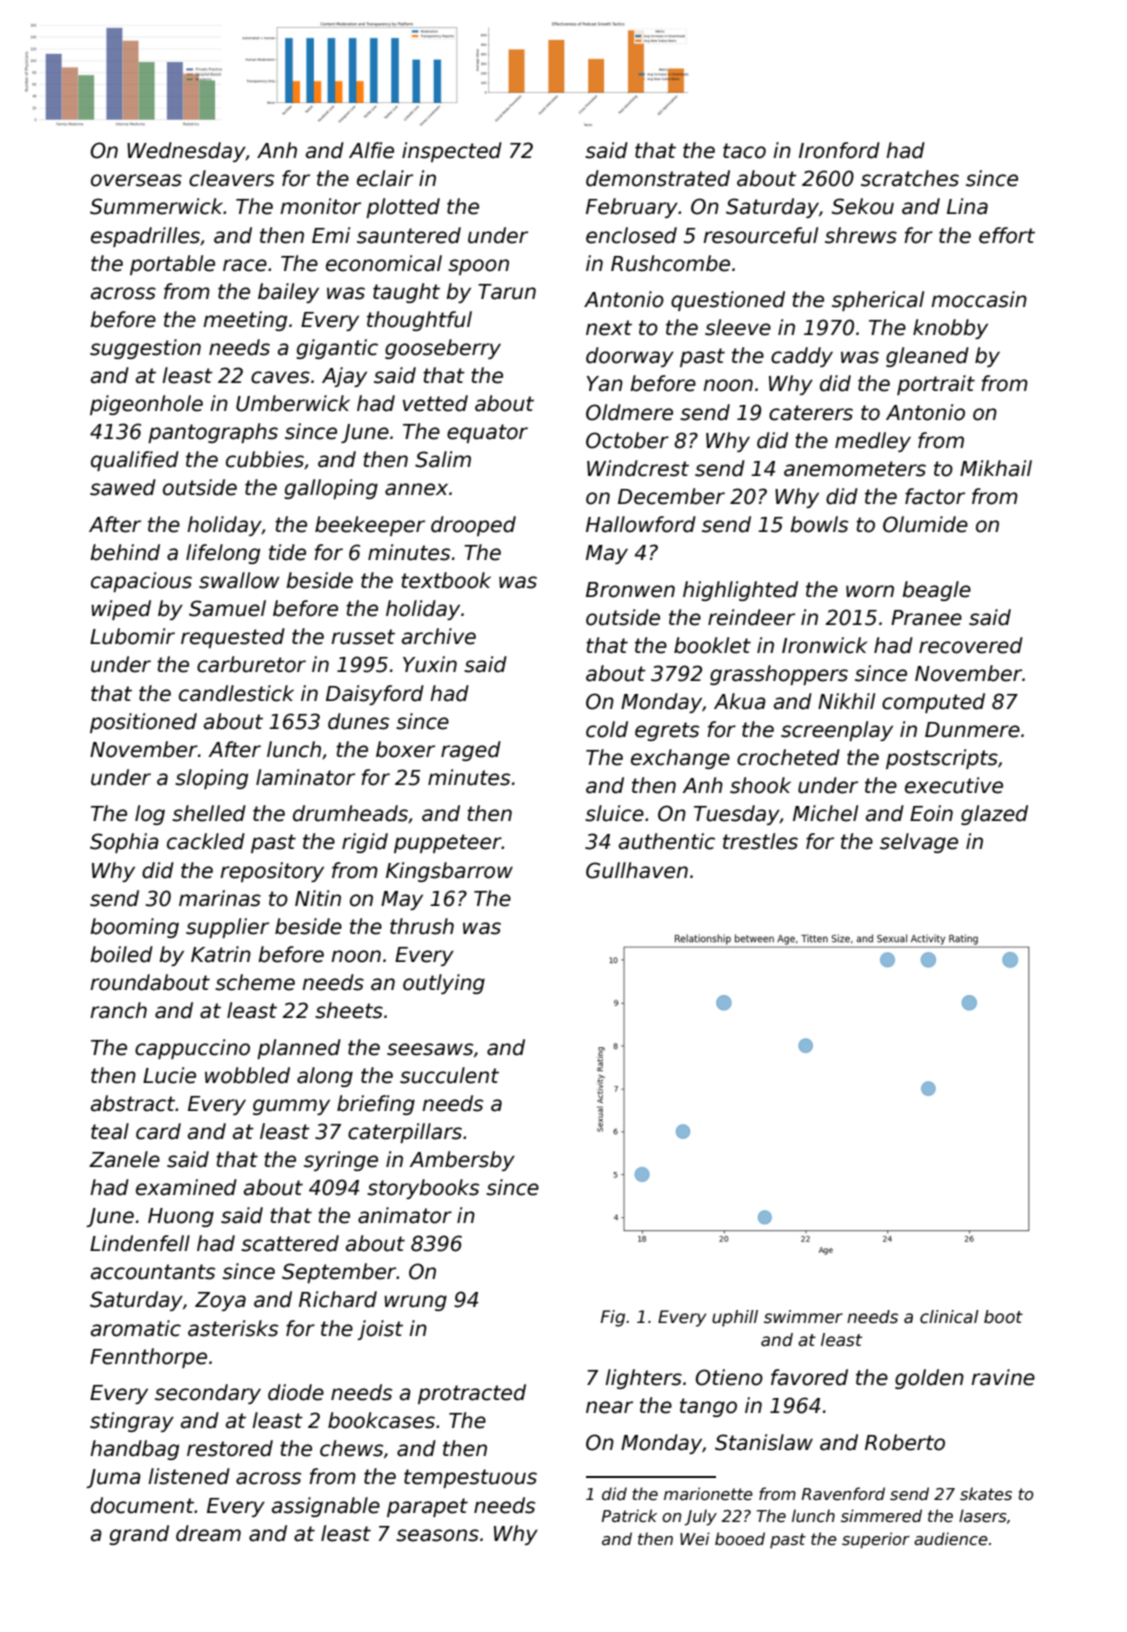 The width and height of the screenshot is (1127, 1632). I want to click on Kingsbarrow, so click(449, 872).
